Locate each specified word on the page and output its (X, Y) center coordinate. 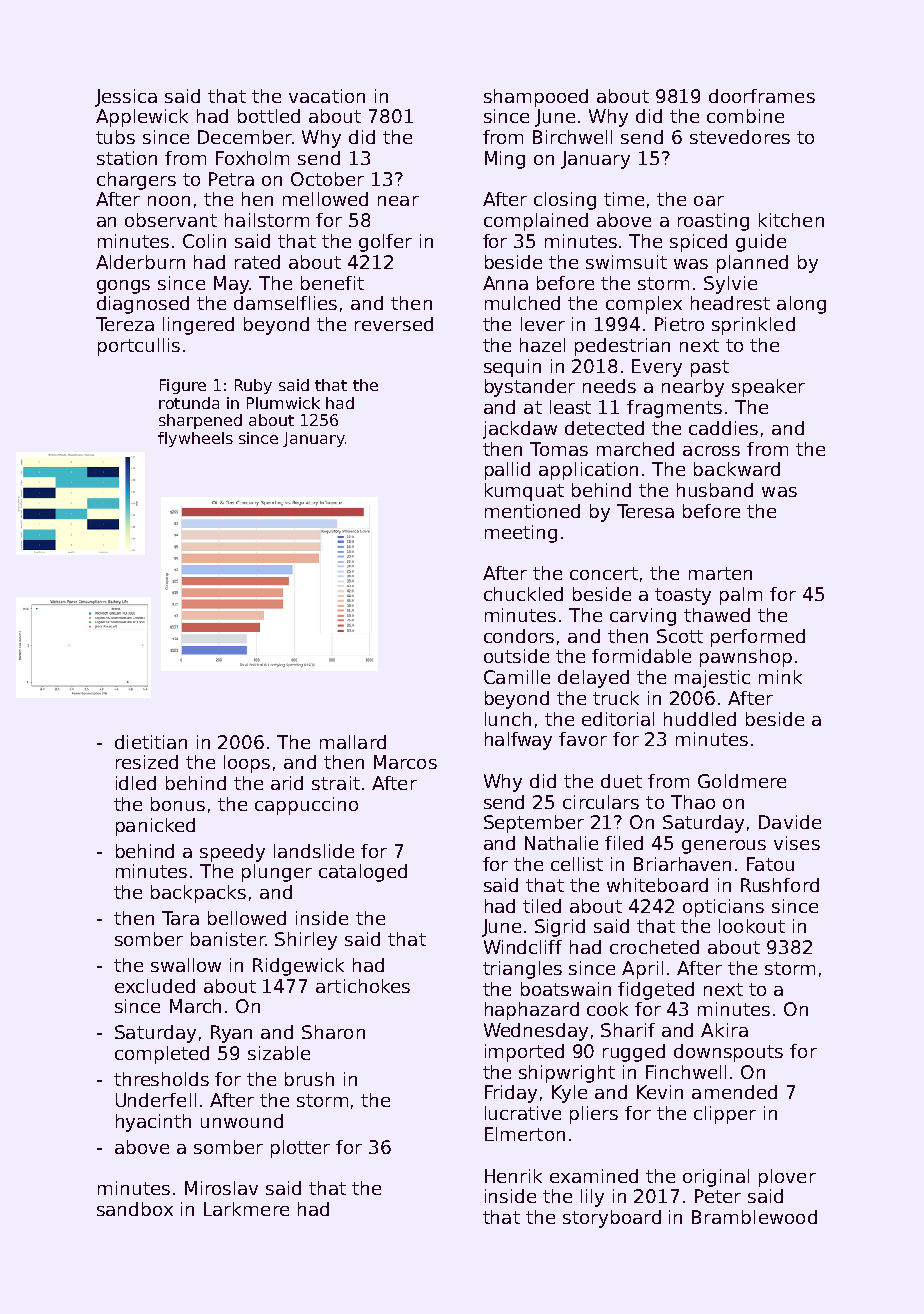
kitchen (791, 220)
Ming (505, 160)
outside (516, 656)
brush (309, 1079)
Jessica (126, 98)
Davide (790, 822)
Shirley (306, 941)
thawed (717, 615)
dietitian (151, 742)
